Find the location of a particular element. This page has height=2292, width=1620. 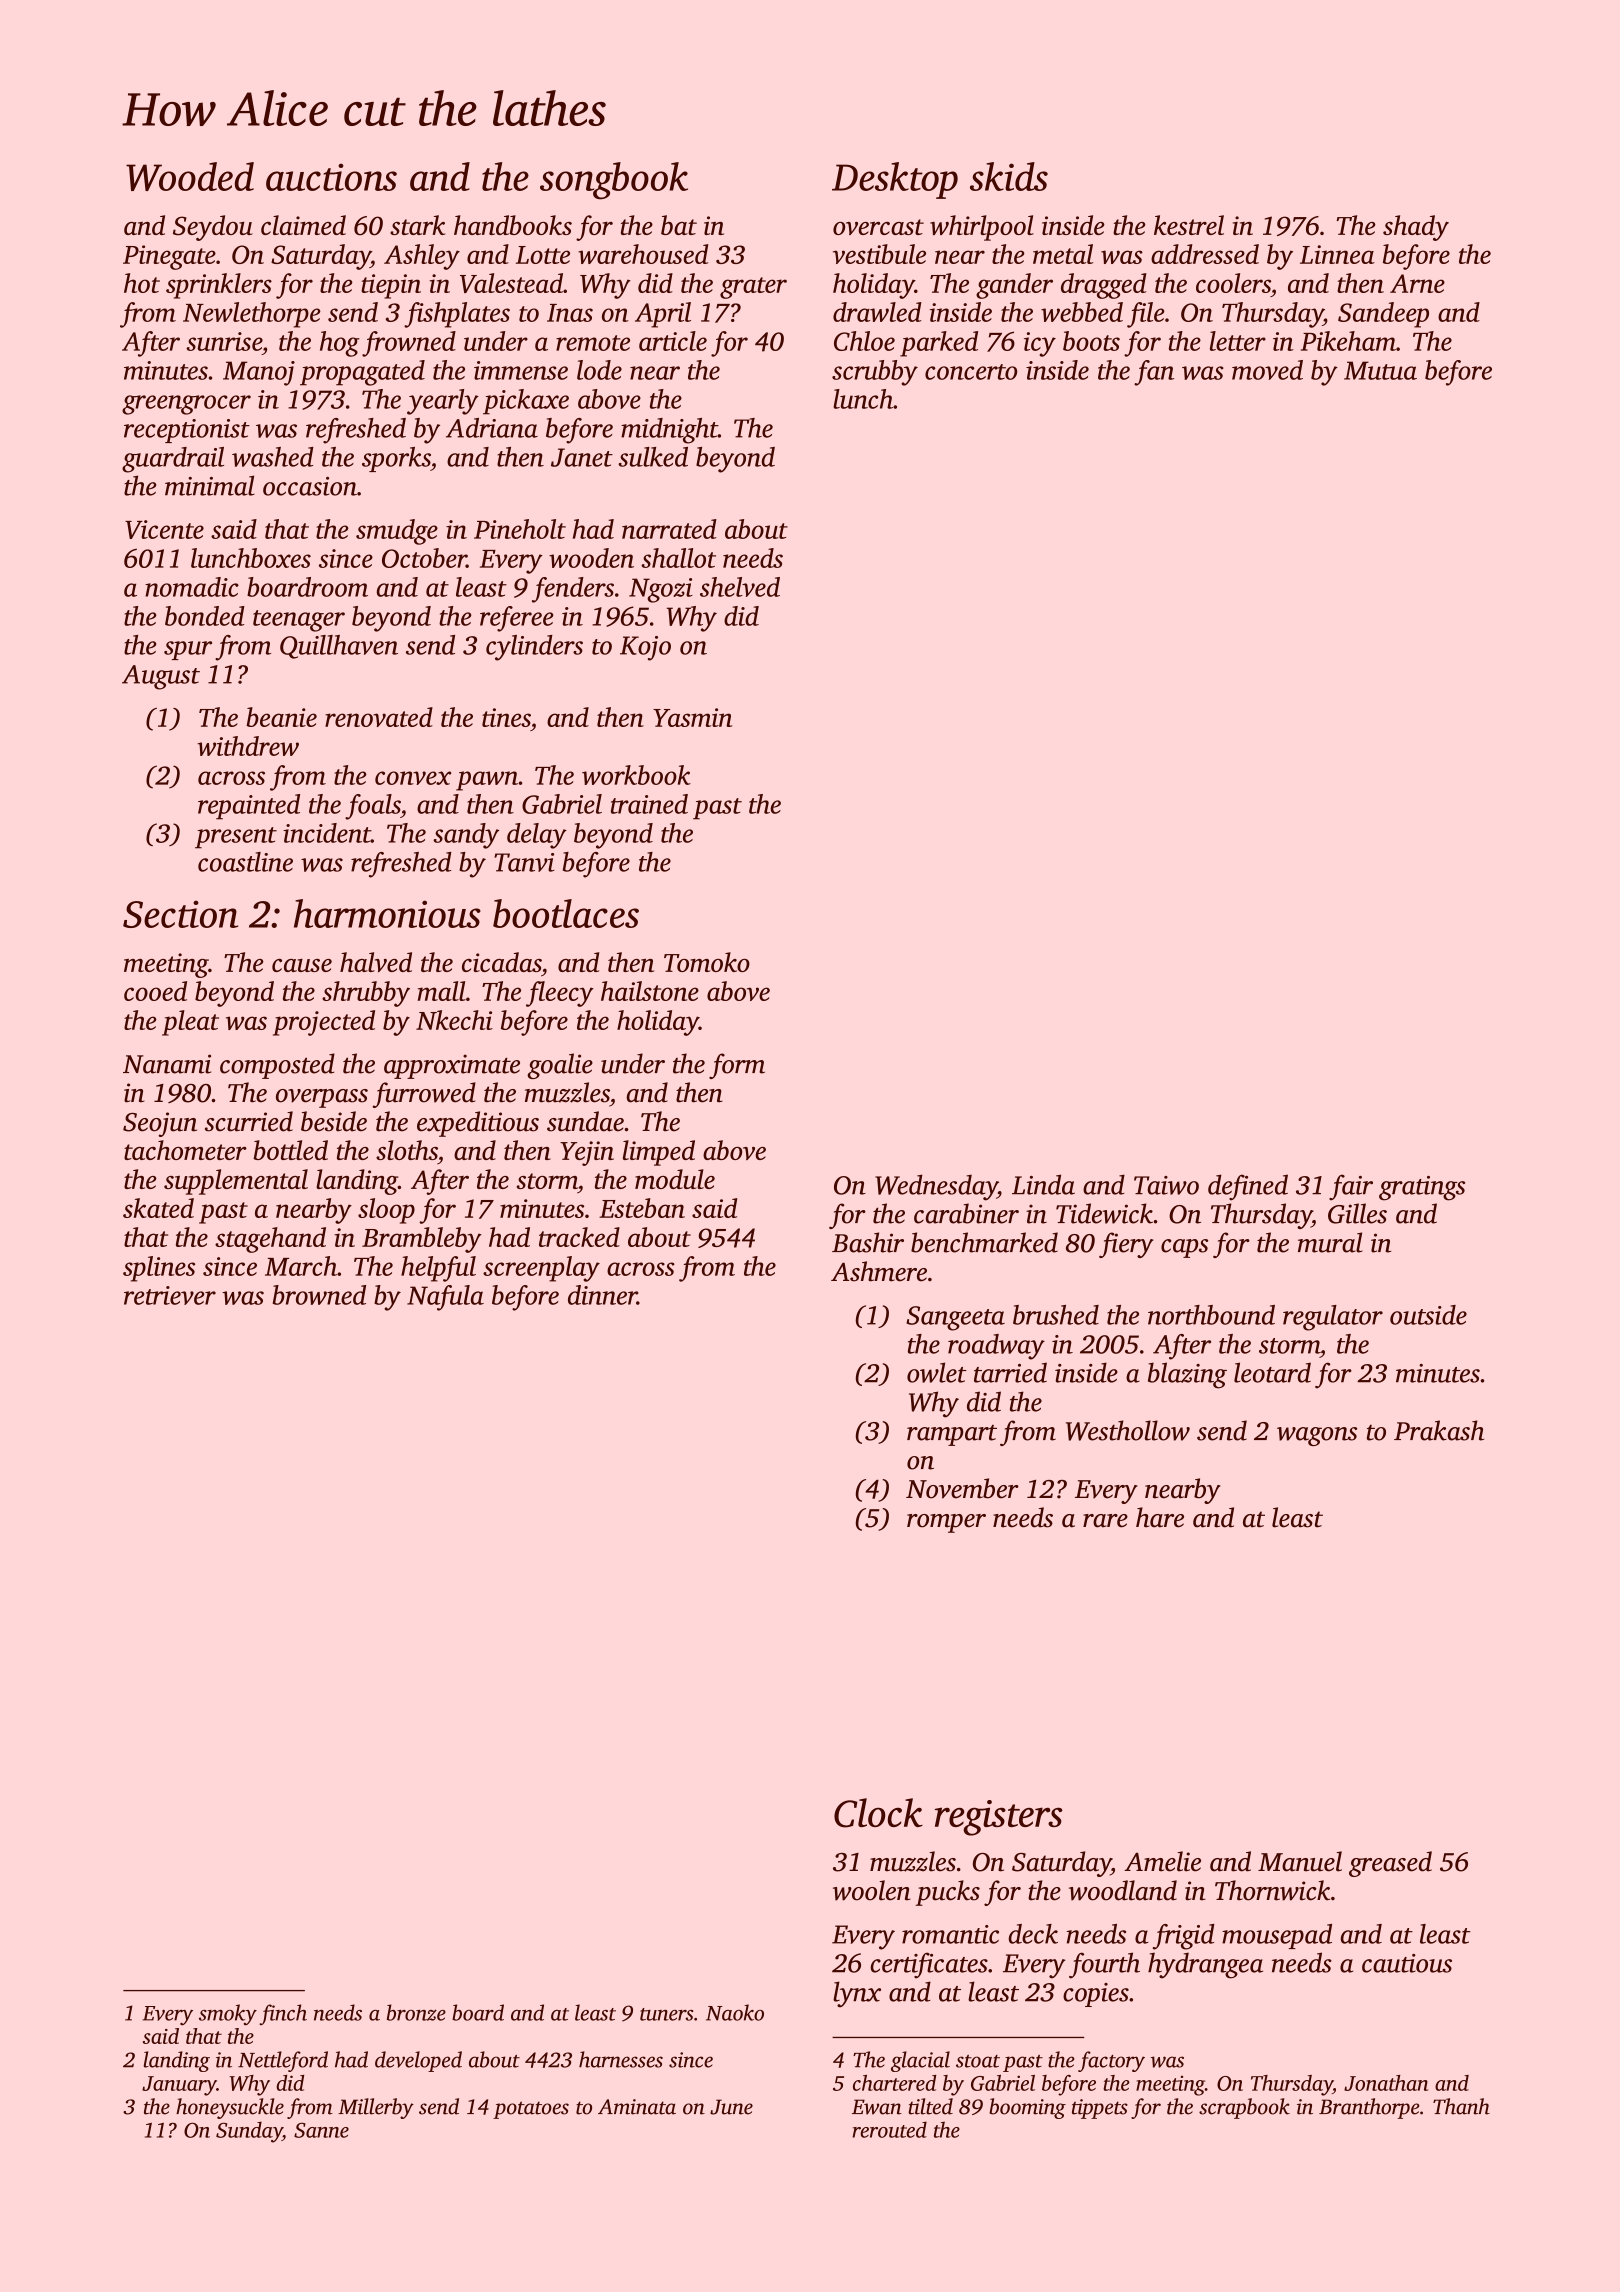

smoky is located at coordinates (228, 2015).
